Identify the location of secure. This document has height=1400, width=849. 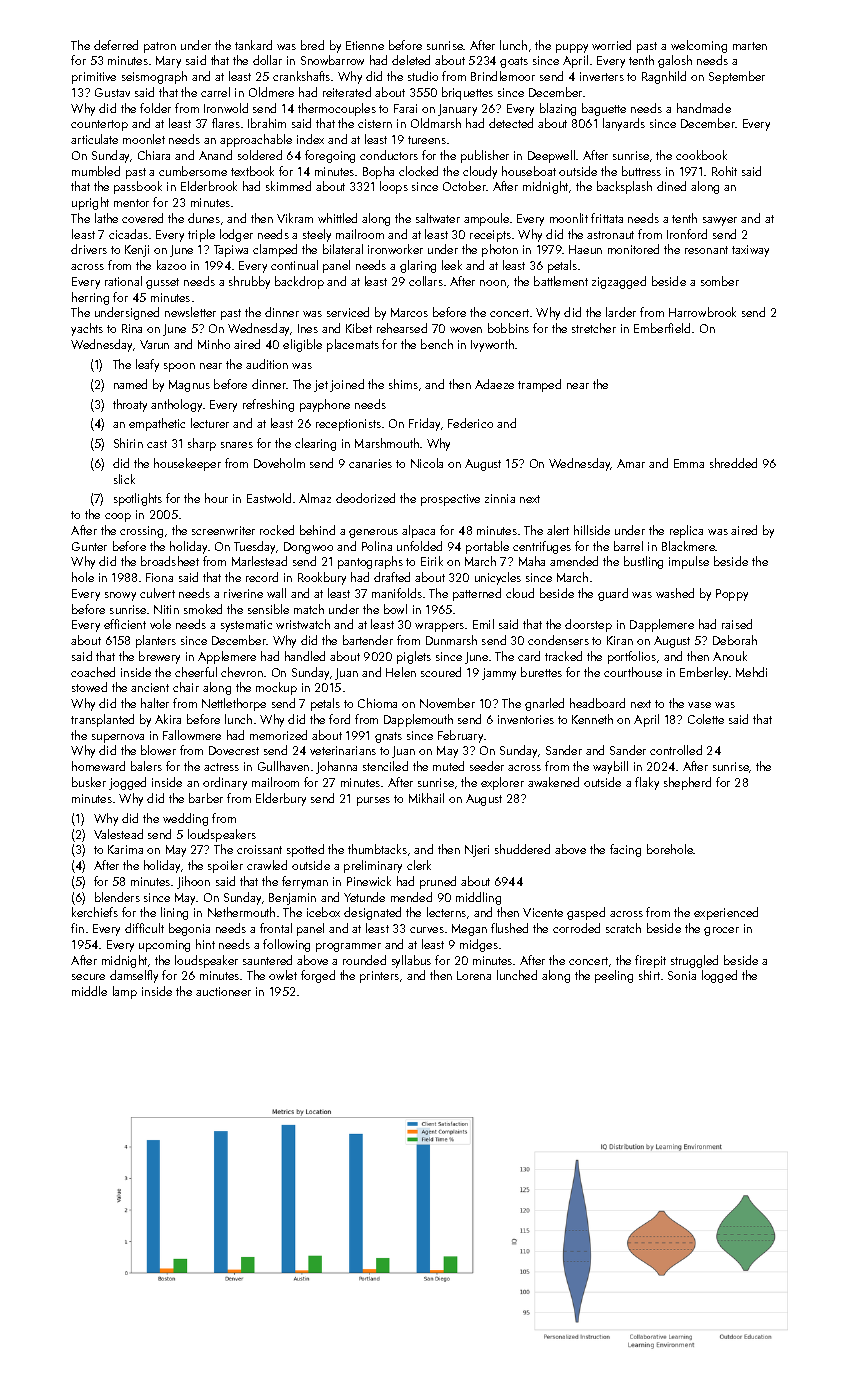
(88, 977).
